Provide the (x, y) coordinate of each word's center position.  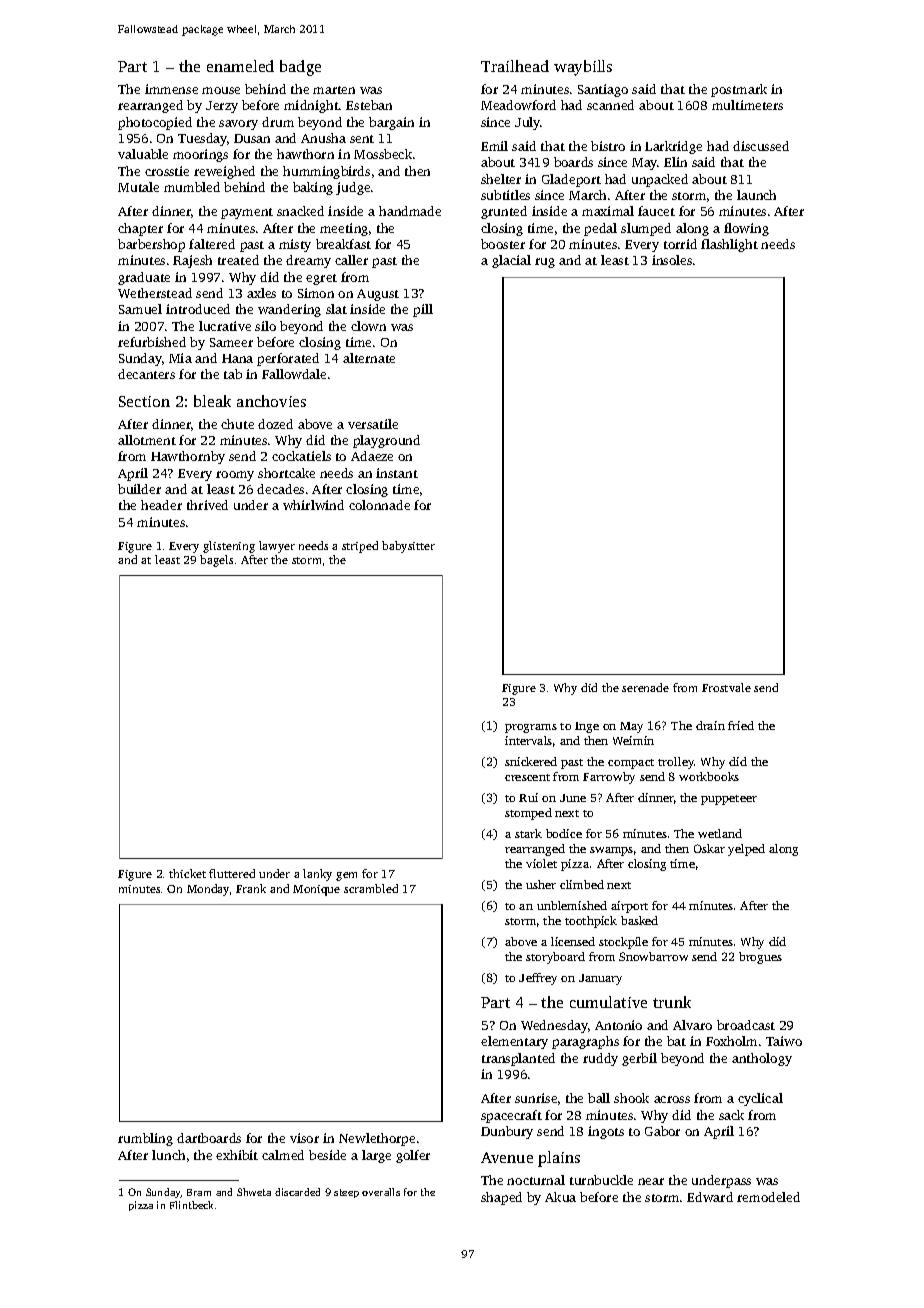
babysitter (408, 547)
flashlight (729, 245)
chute (237, 424)
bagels (216, 561)
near (651, 1181)
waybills (583, 68)
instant (397, 473)
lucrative (225, 326)
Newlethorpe (377, 1139)
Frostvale (726, 687)
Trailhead (515, 66)
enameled (240, 66)
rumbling (145, 1139)
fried (741, 725)
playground (386, 441)
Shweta (254, 1192)
